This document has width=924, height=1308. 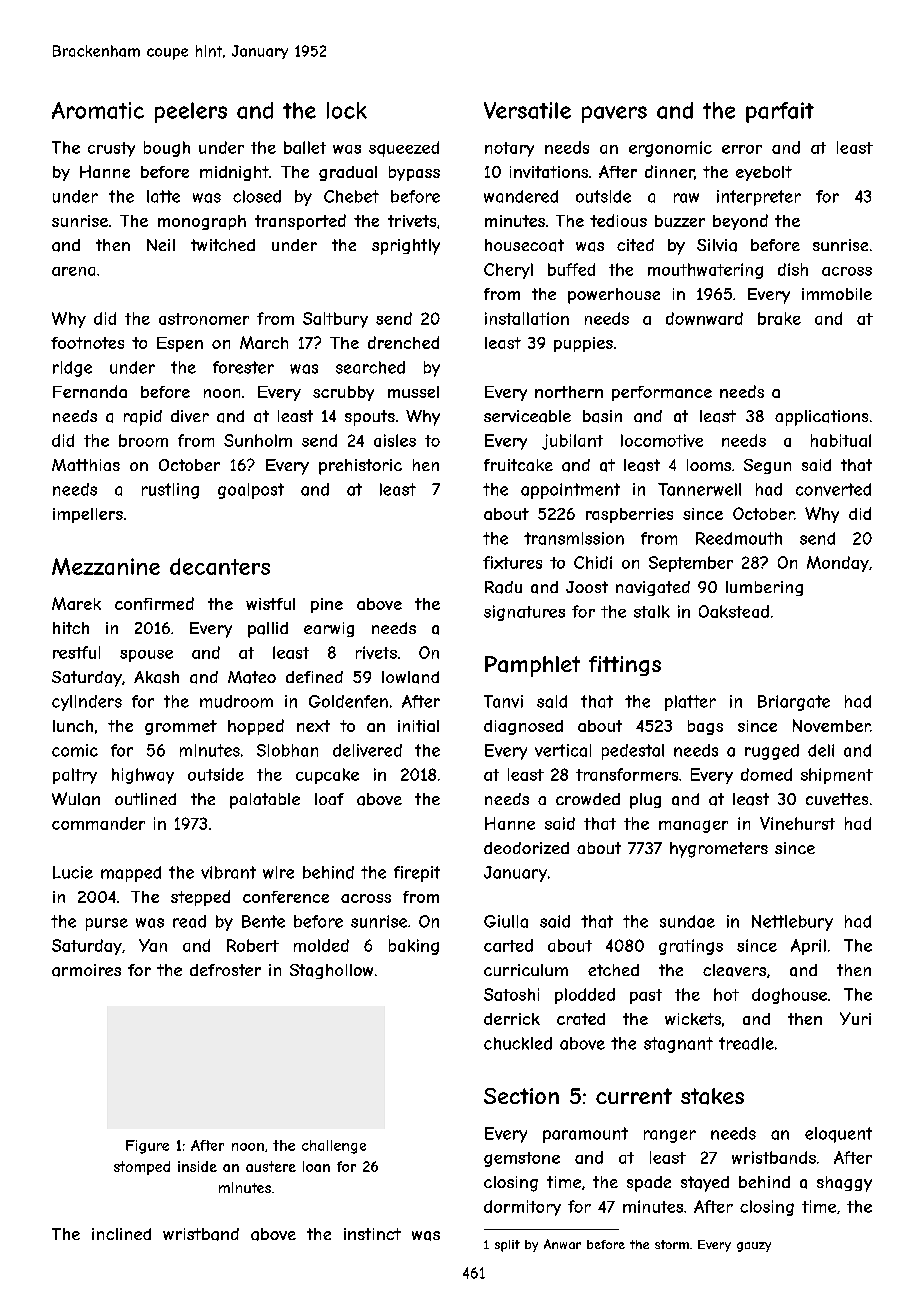 I want to click on prehistoric, so click(x=360, y=467).
